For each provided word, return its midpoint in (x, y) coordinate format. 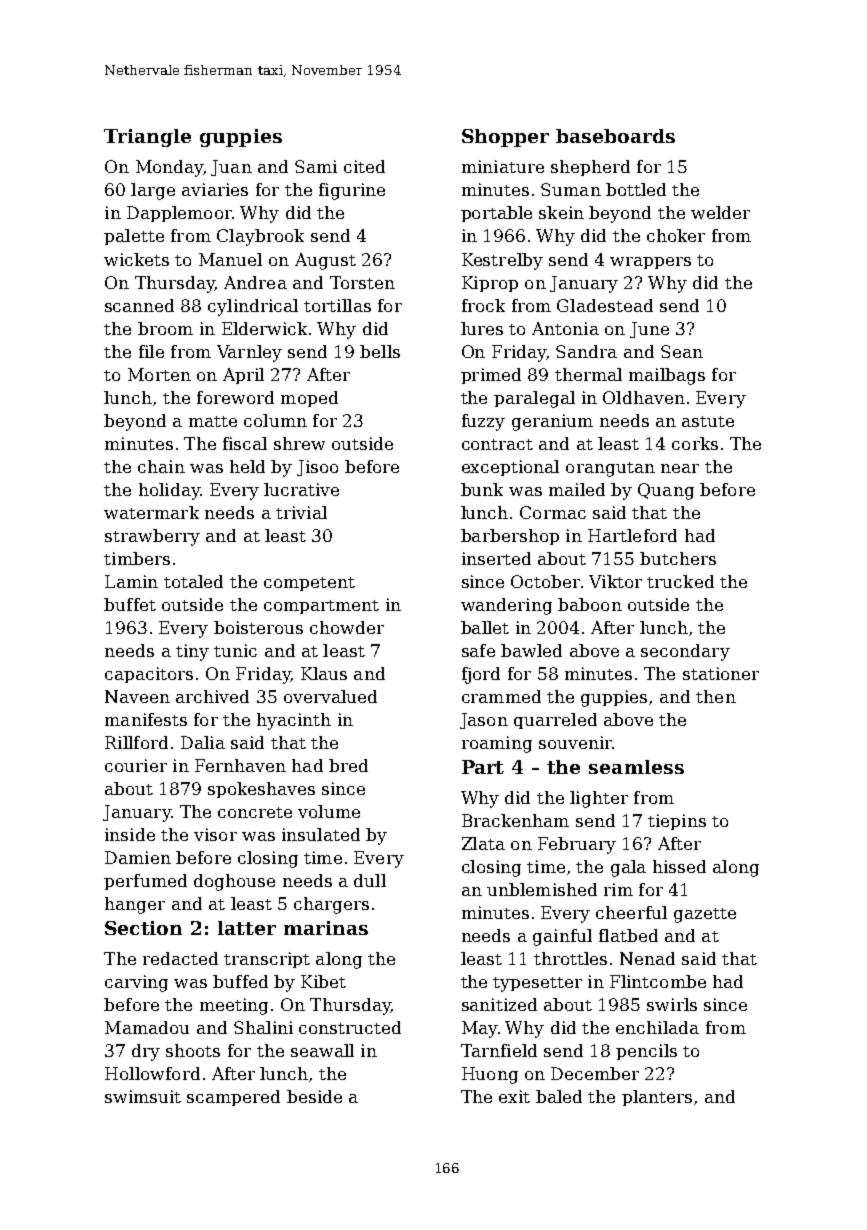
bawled (531, 650)
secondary (685, 652)
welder (720, 212)
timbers (137, 558)
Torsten (362, 282)
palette (134, 237)
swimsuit (143, 1096)
